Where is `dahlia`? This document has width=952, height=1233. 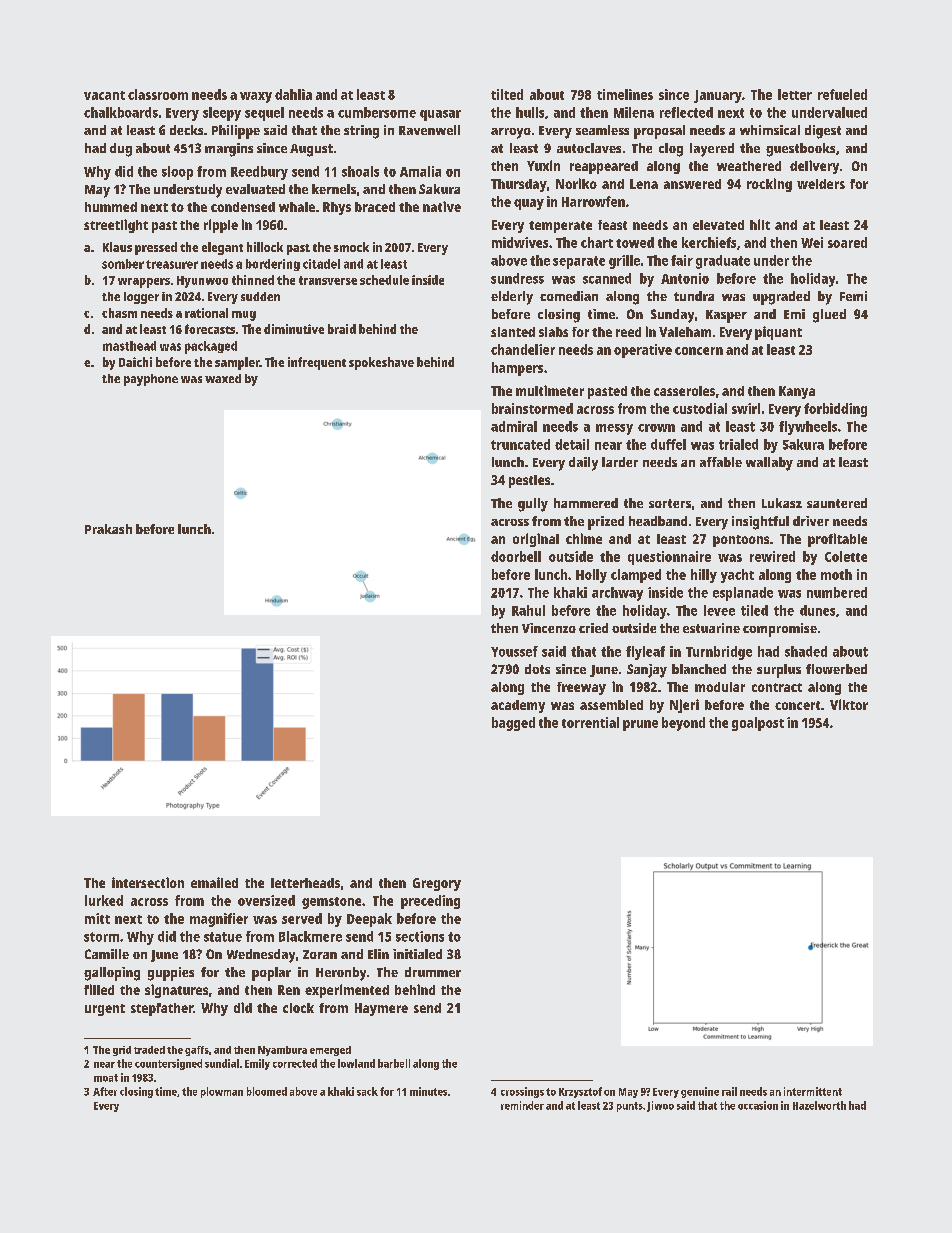 dahlia is located at coordinates (293, 94).
